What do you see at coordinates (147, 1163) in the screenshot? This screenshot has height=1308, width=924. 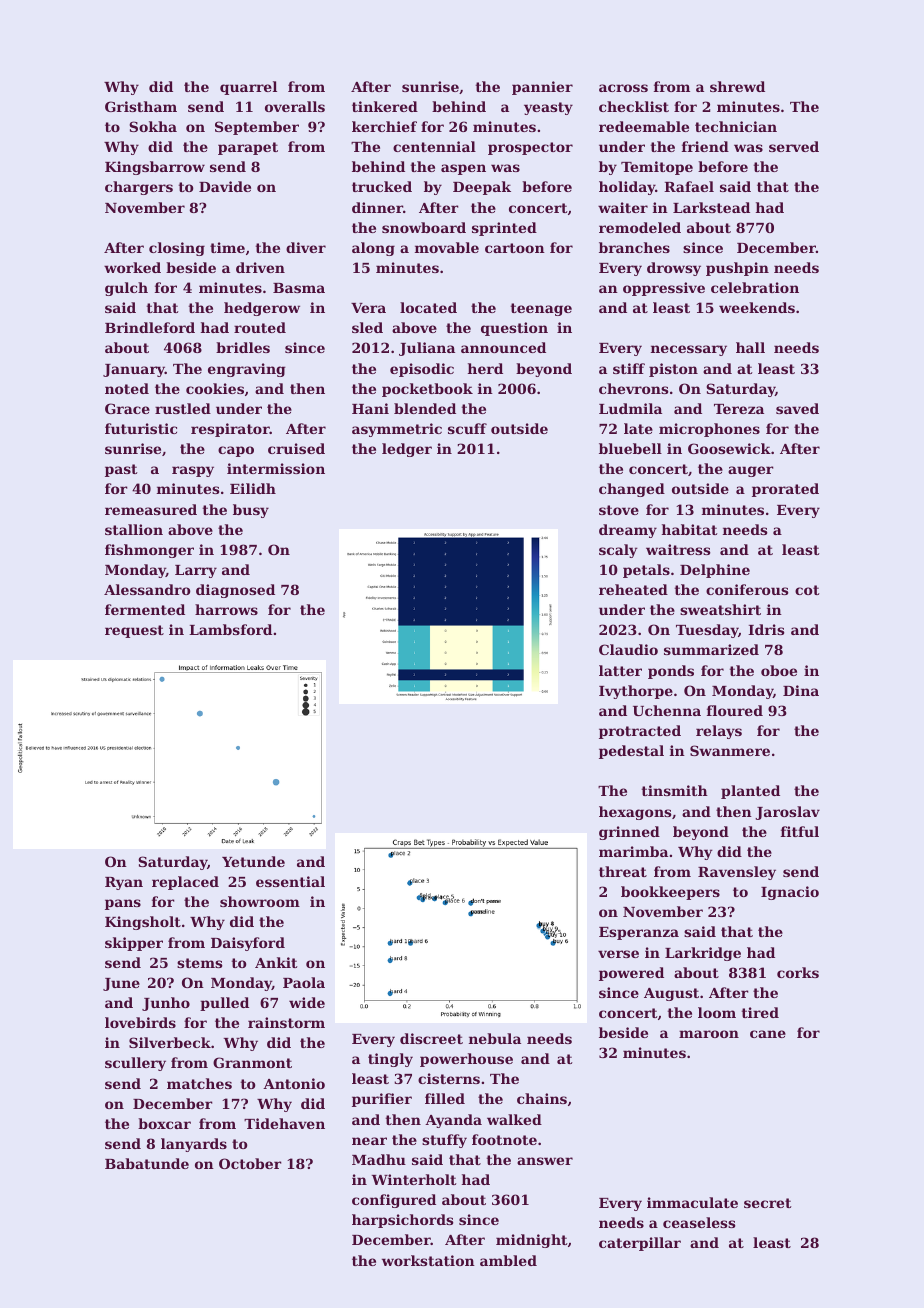 I see `Babatunde` at bounding box center [147, 1163].
